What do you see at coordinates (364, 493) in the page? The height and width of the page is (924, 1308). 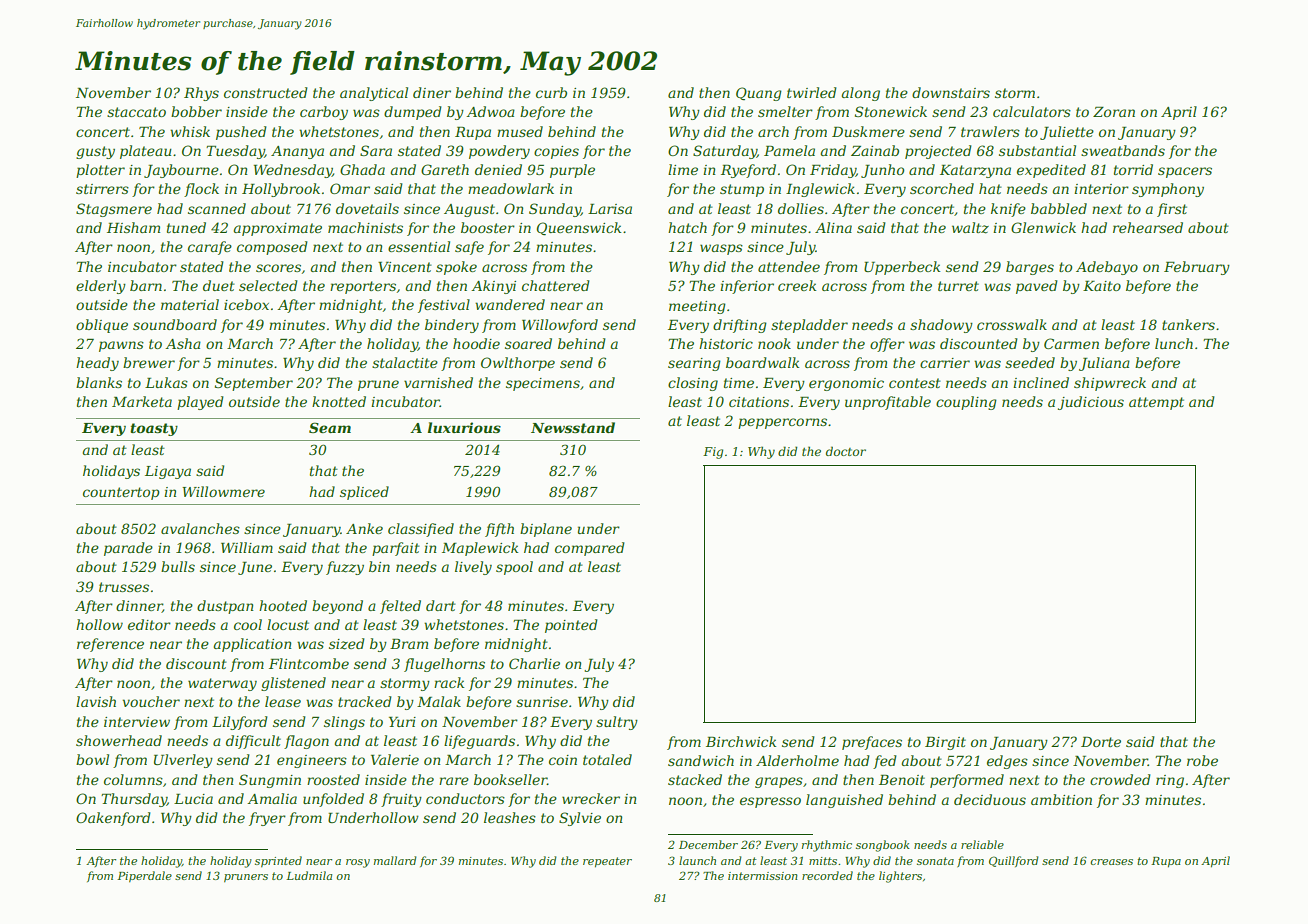 I see `spliced` at bounding box center [364, 493].
